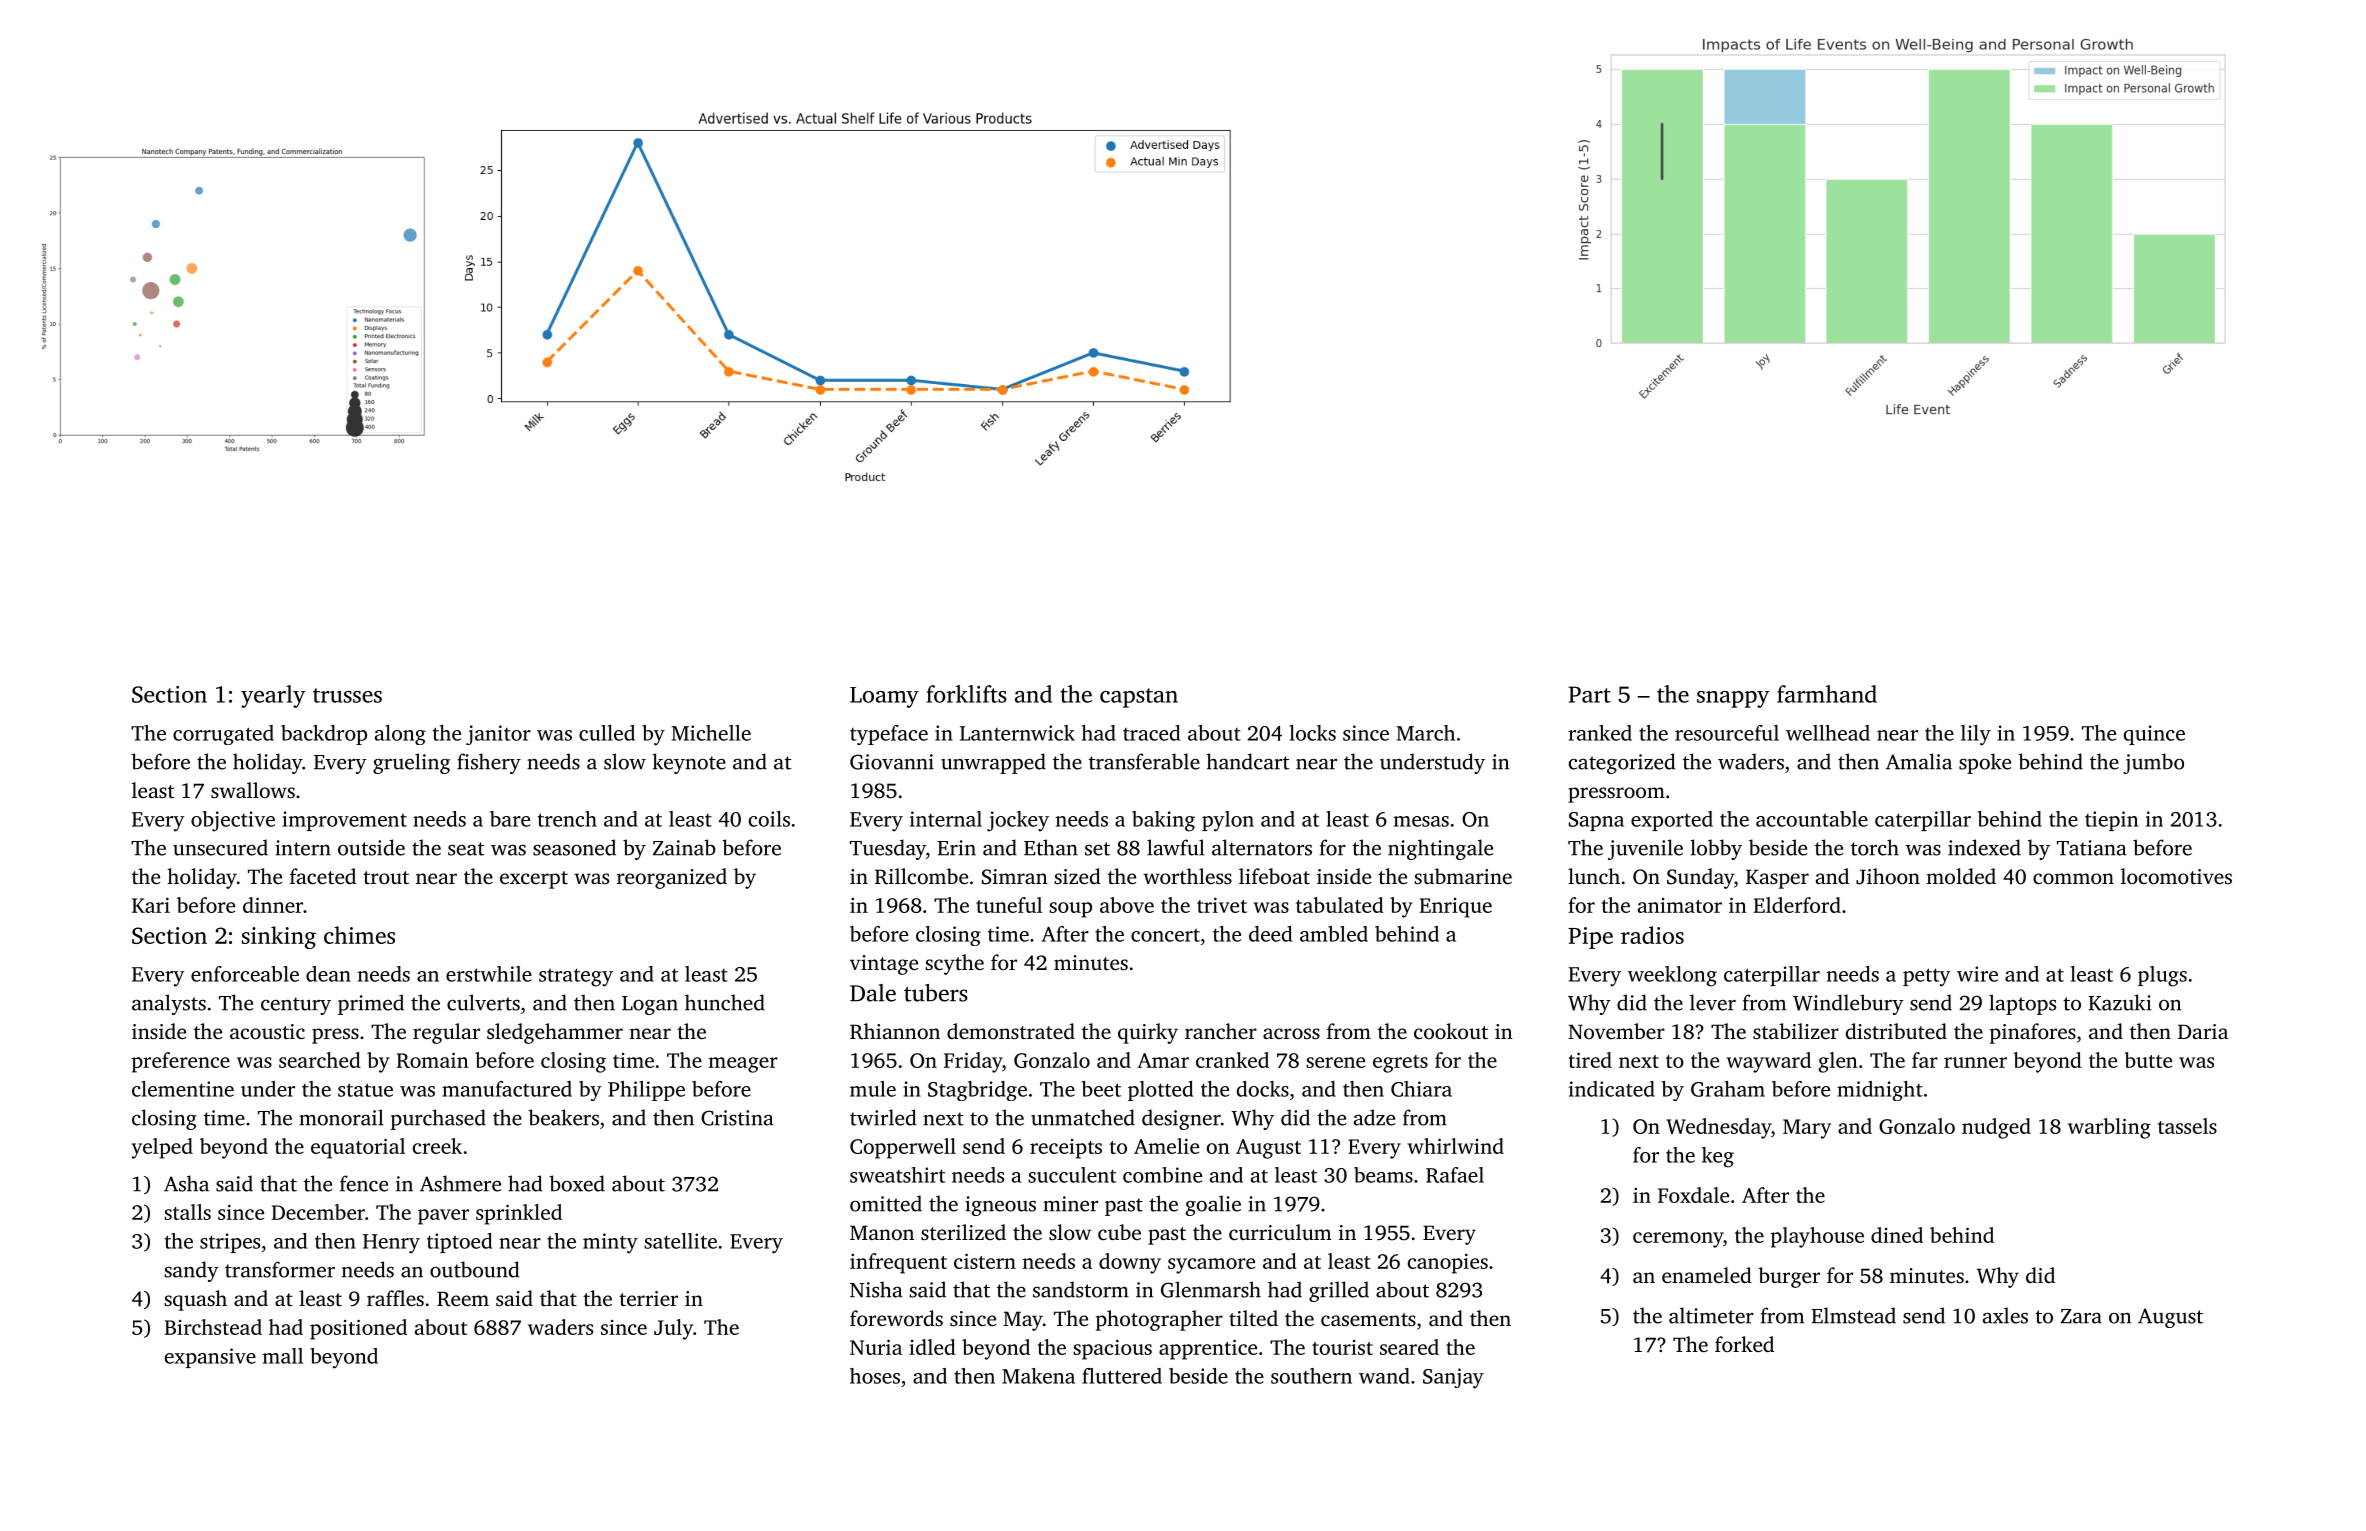 The height and width of the page is (1531, 2366). I want to click on yearly, so click(273, 696).
